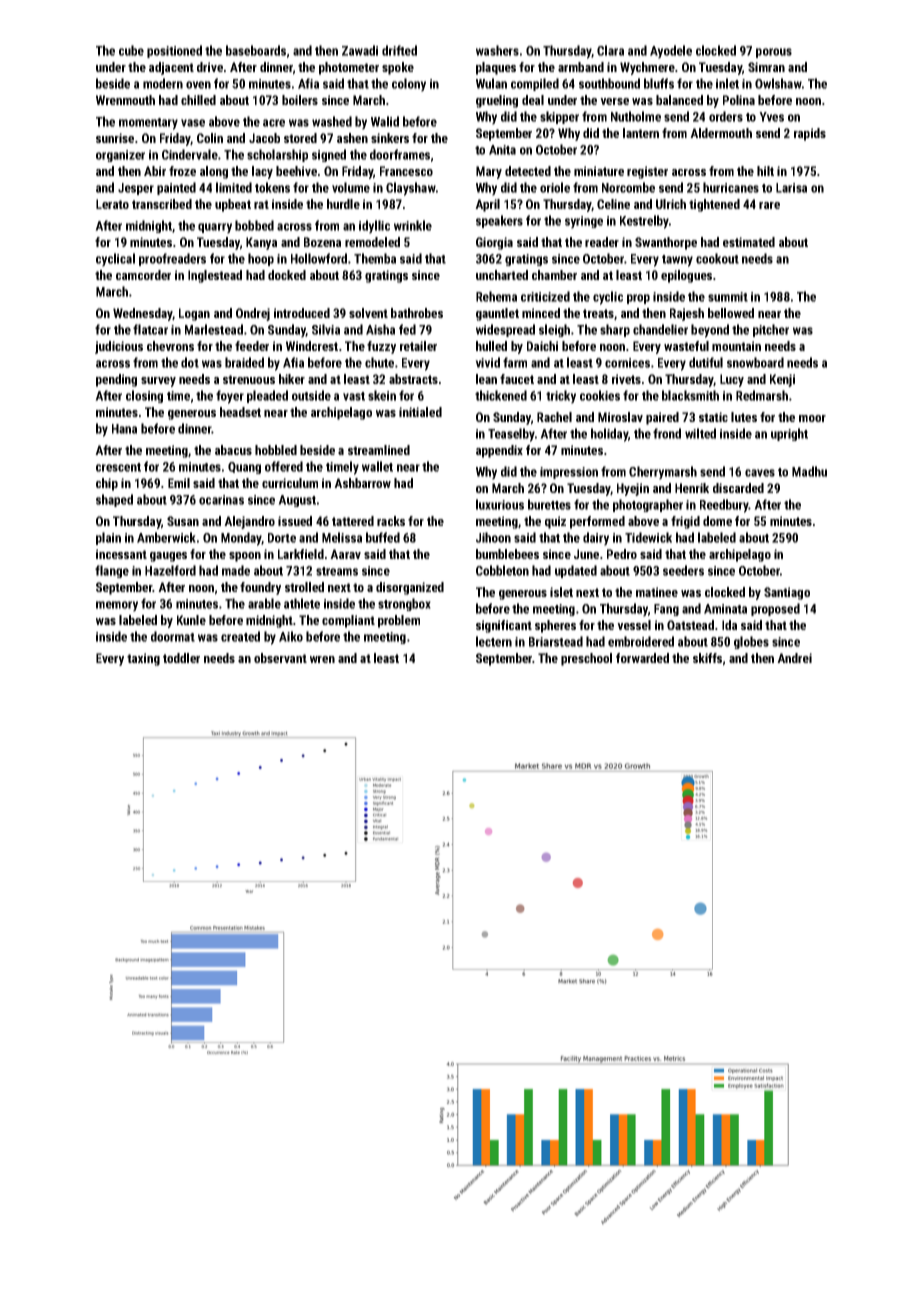  What do you see at coordinates (399, 50) in the screenshot?
I see `drifted` at bounding box center [399, 50].
